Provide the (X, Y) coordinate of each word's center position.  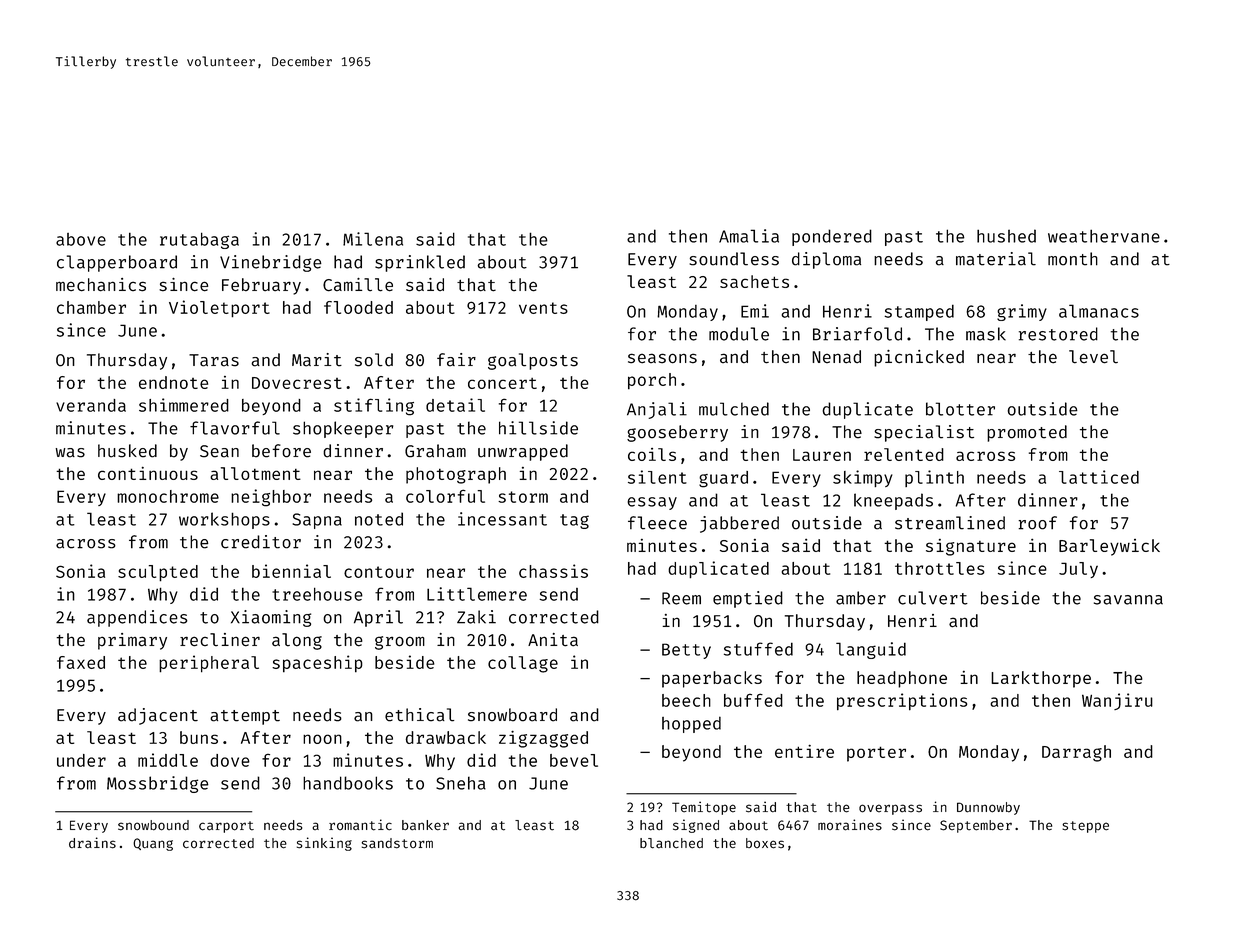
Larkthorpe (1041, 679)
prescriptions (902, 702)
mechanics (101, 285)
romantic (360, 825)
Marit (317, 360)
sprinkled (420, 263)
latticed (1099, 477)
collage (523, 664)
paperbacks (712, 679)
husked (127, 451)
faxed (81, 662)
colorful (445, 496)
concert (502, 383)
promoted (1027, 433)
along (297, 641)
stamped (919, 312)
